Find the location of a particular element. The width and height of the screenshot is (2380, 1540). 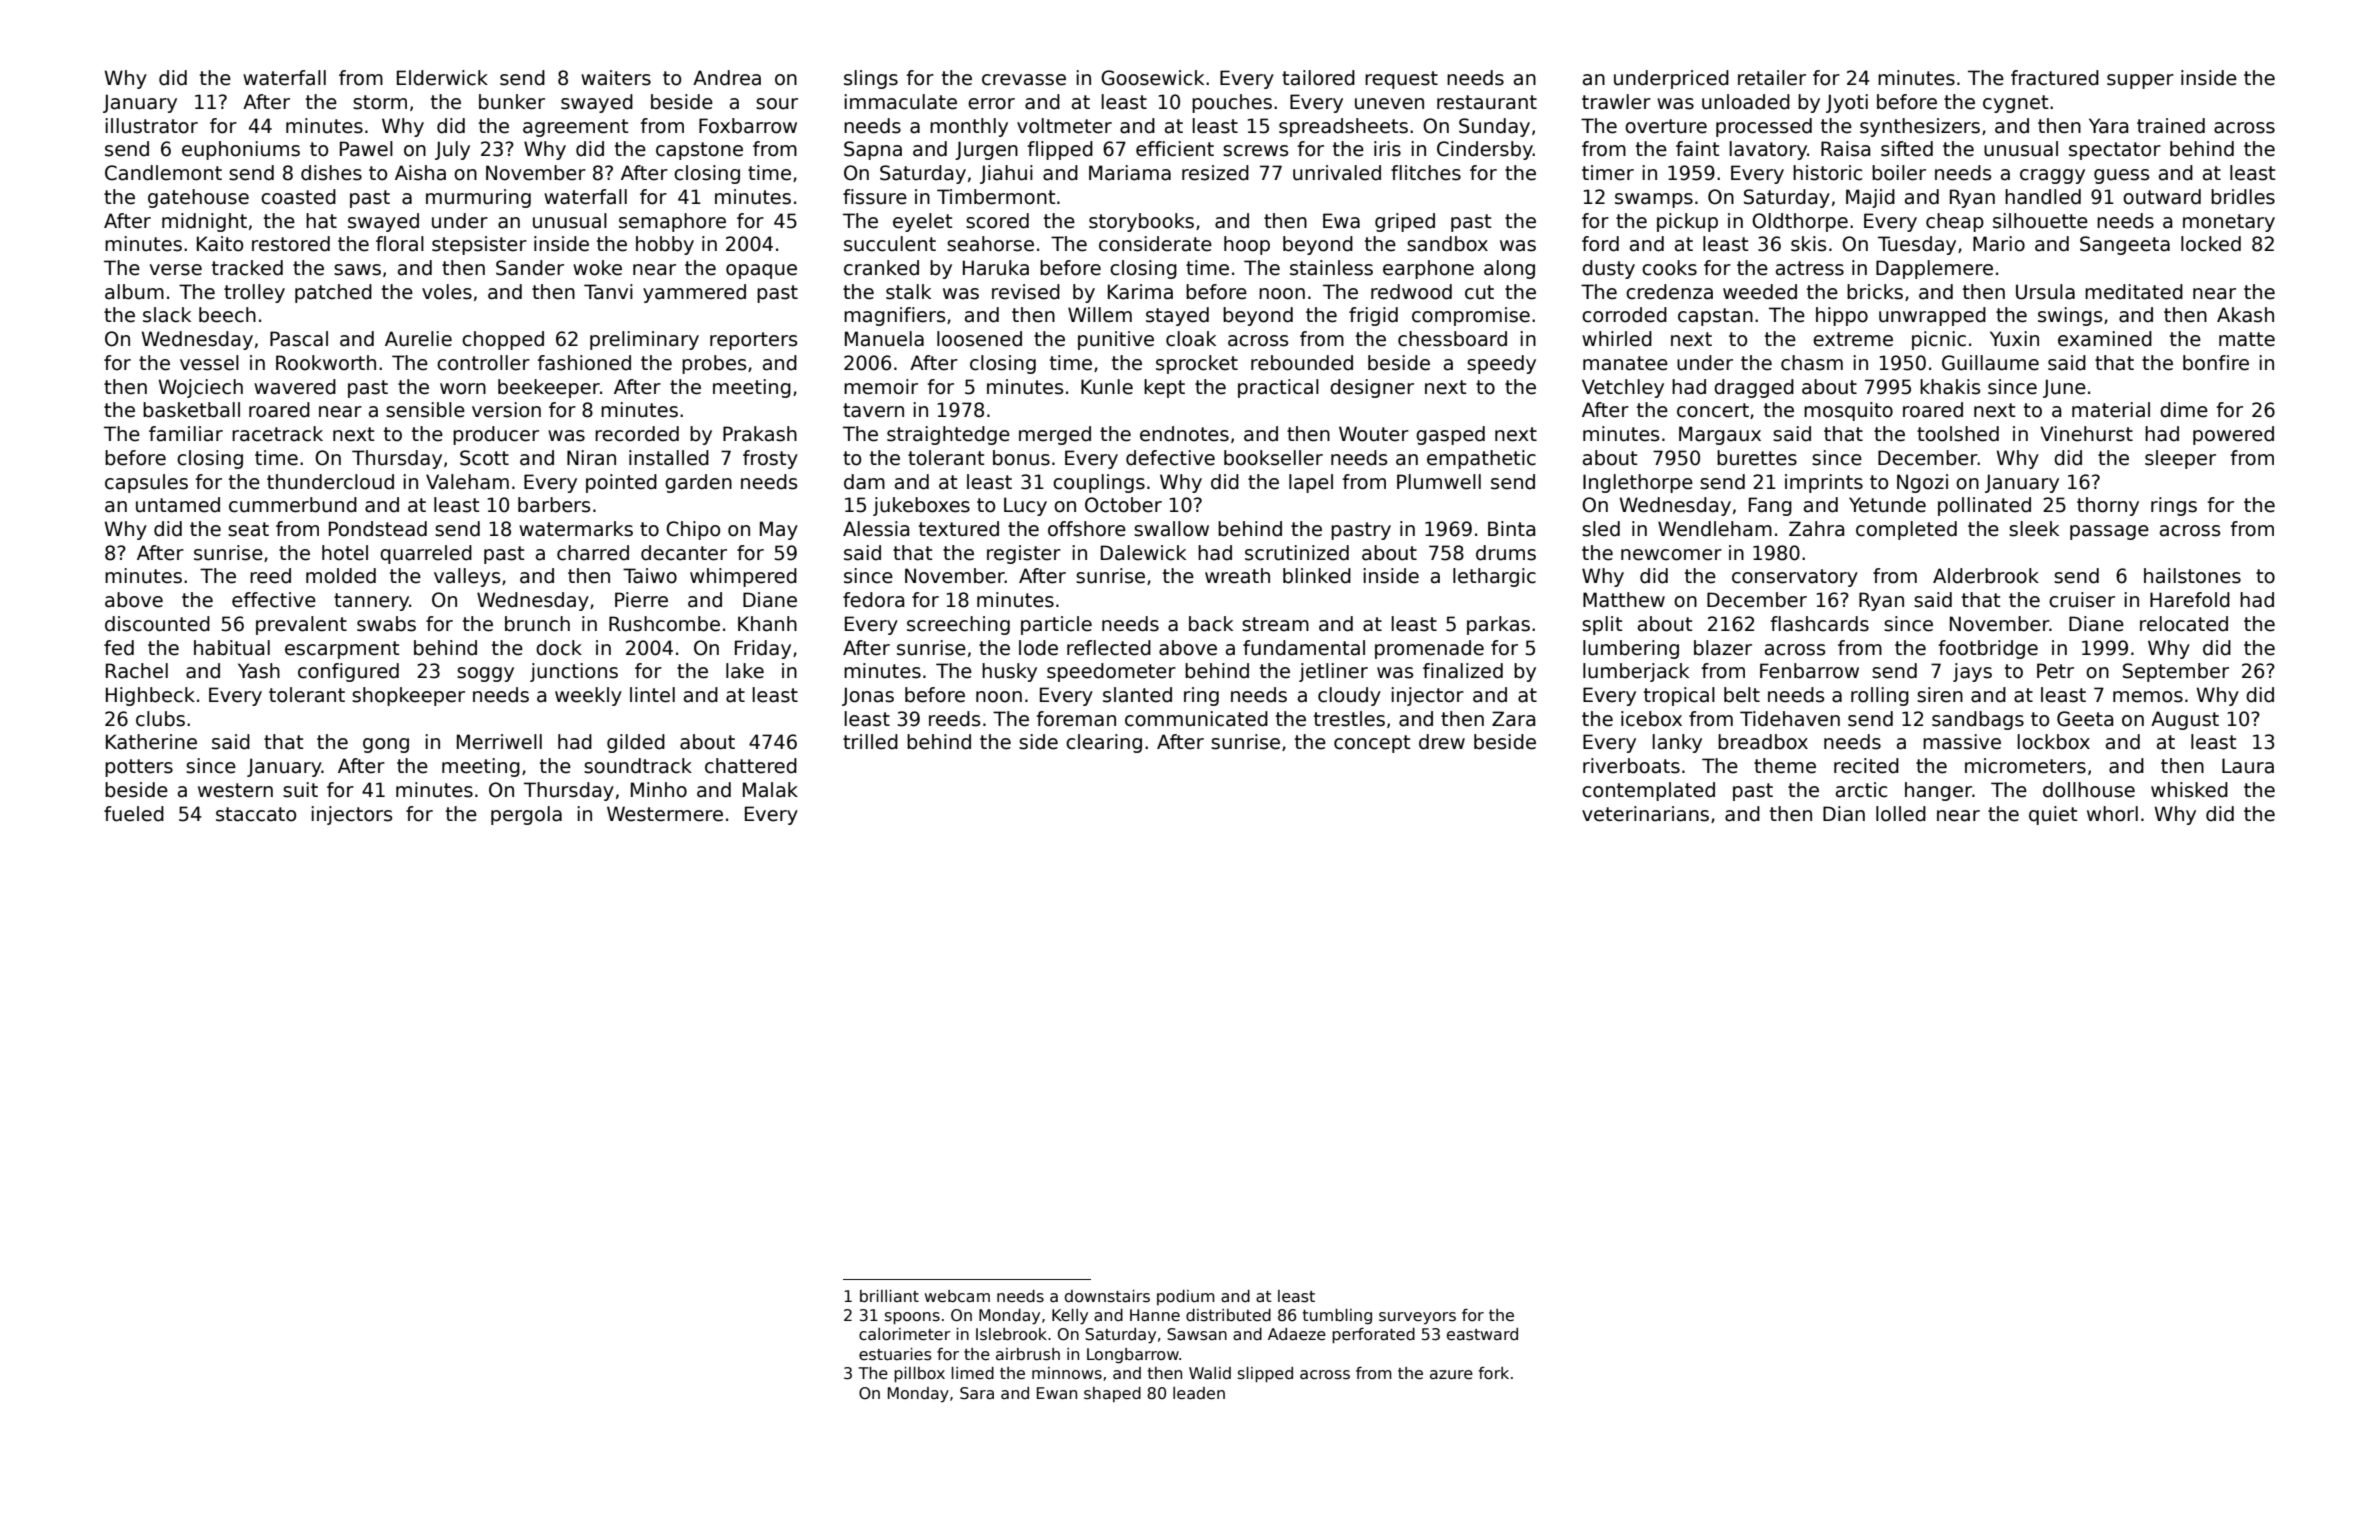

Yetunde is located at coordinates (1887, 505).
